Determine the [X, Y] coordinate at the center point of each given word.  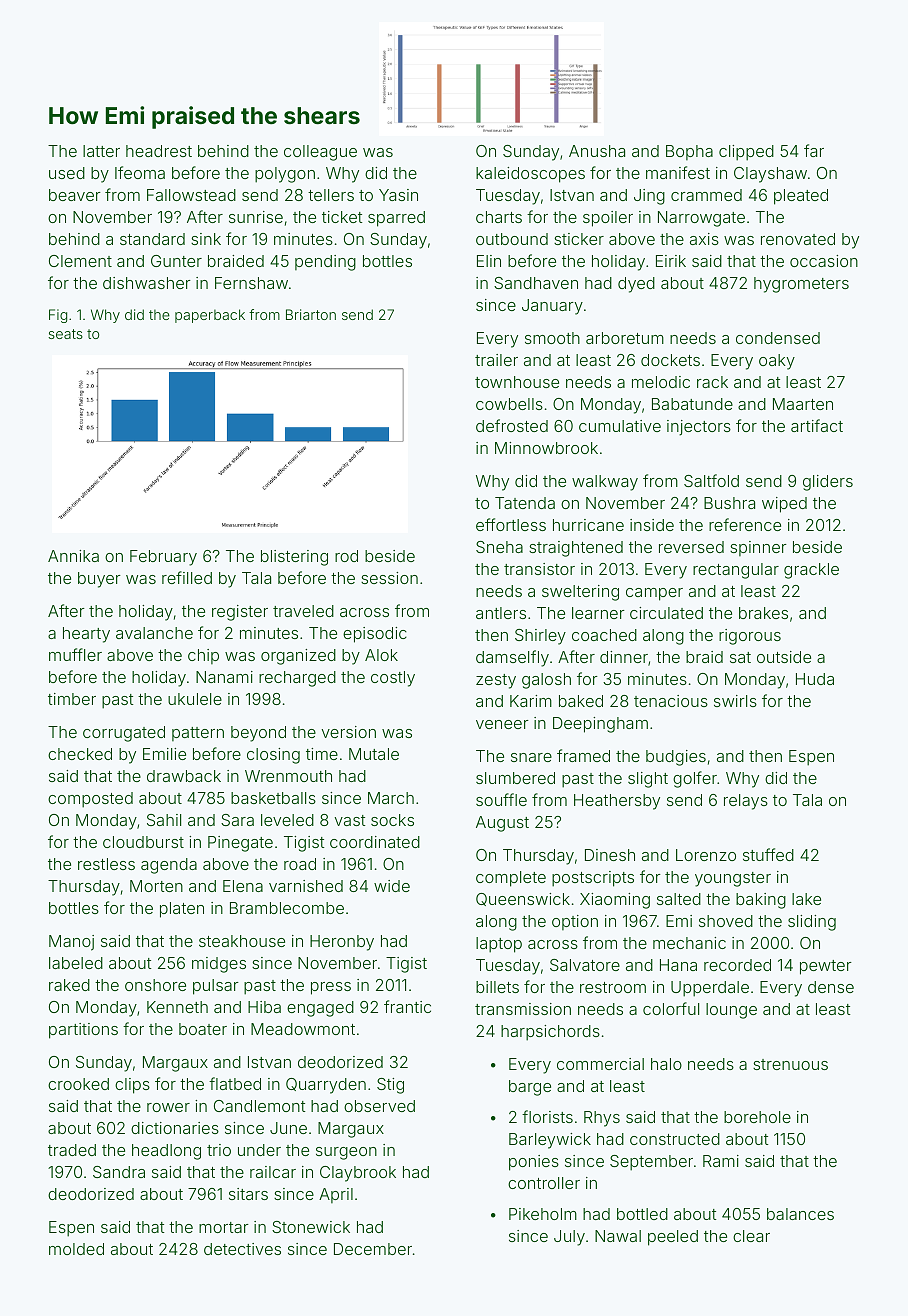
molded [76, 1249]
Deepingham [600, 725]
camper [654, 594]
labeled [76, 963]
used [67, 173]
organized [298, 657]
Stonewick [311, 1227]
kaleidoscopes [530, 175]
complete [511, 879]
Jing [649, 197]
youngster [733, 879]
